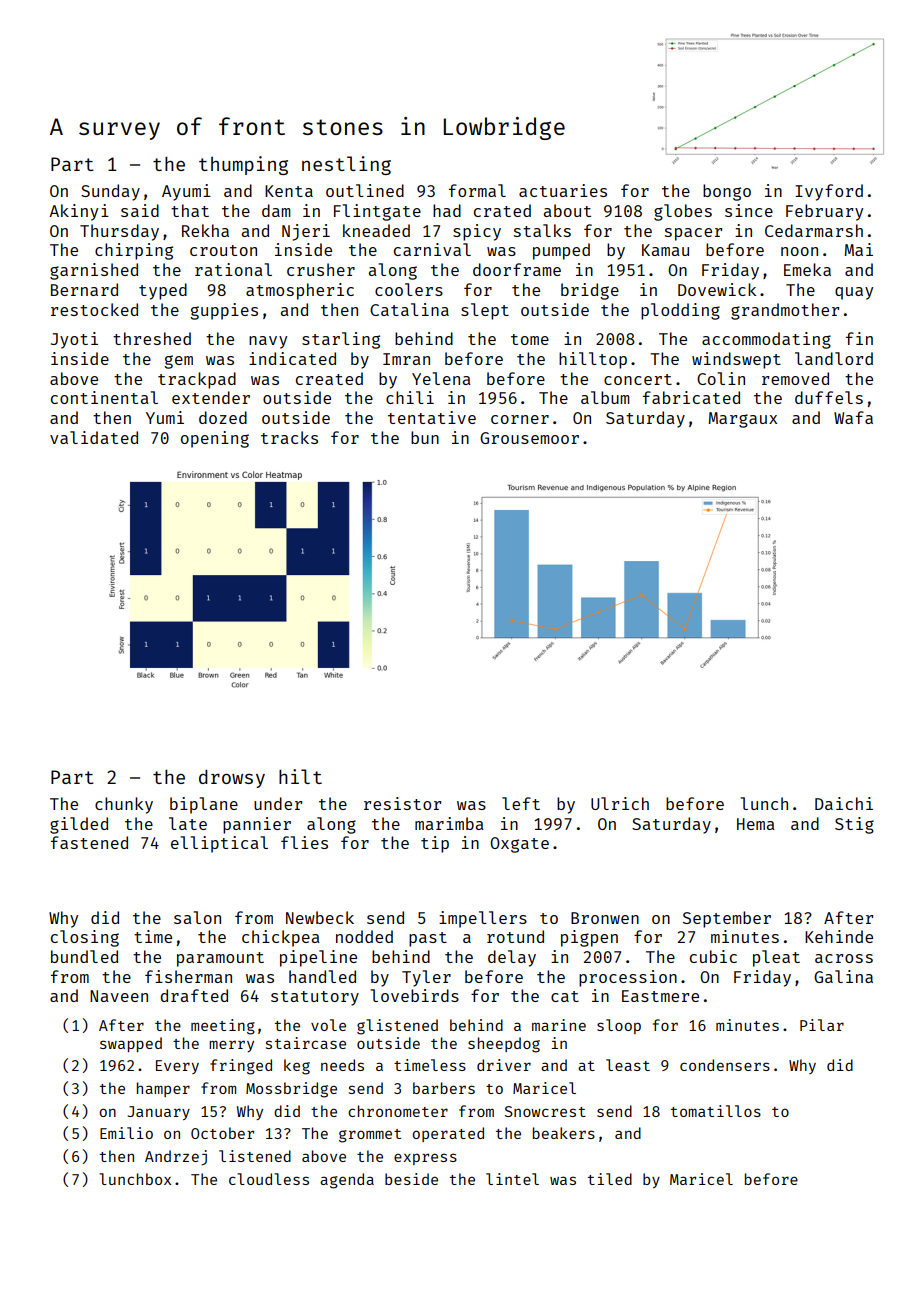 The image size is (924, 1308). I want to click on Stig, so click(854, 825).
